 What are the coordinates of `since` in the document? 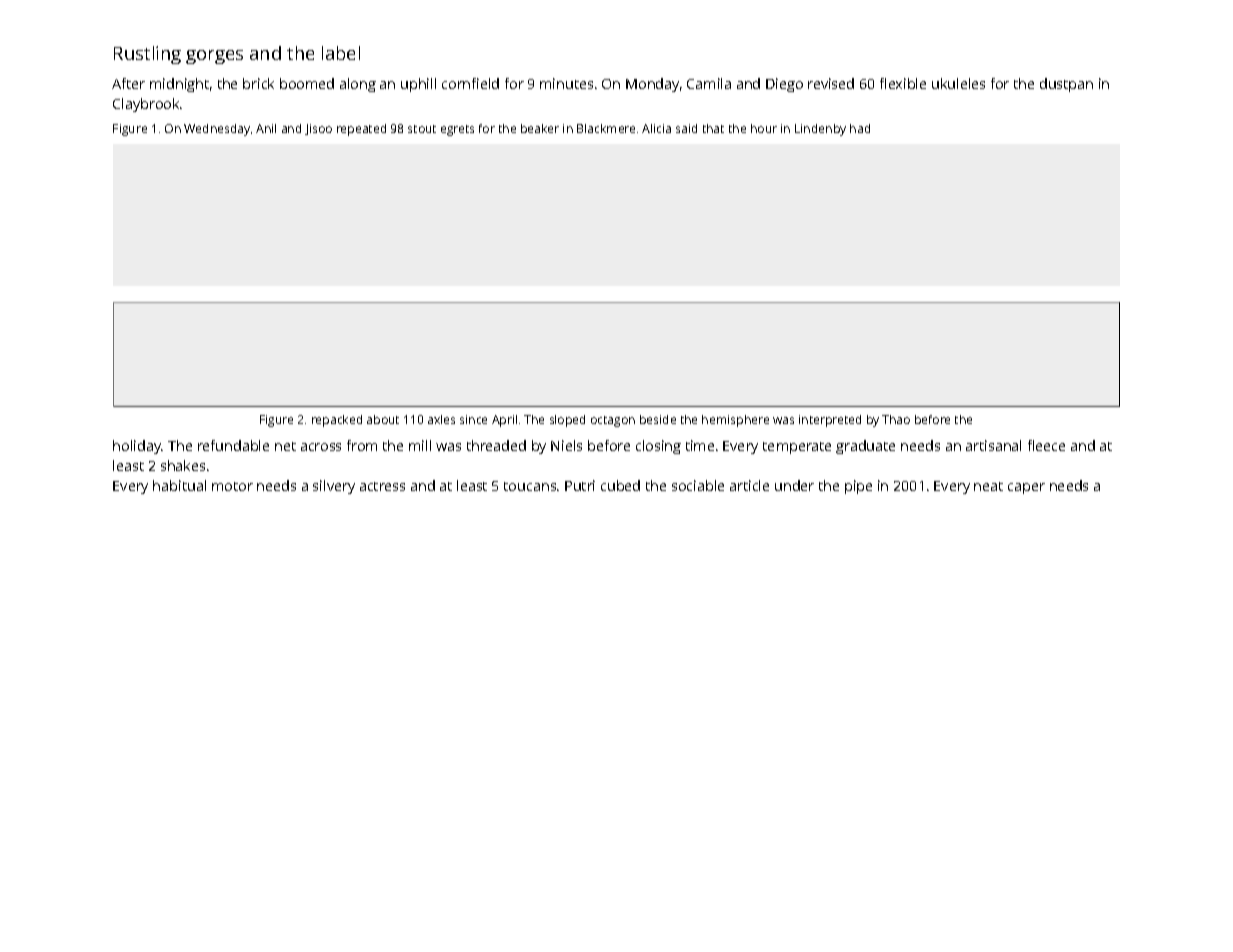 It's located at (473, 419).
